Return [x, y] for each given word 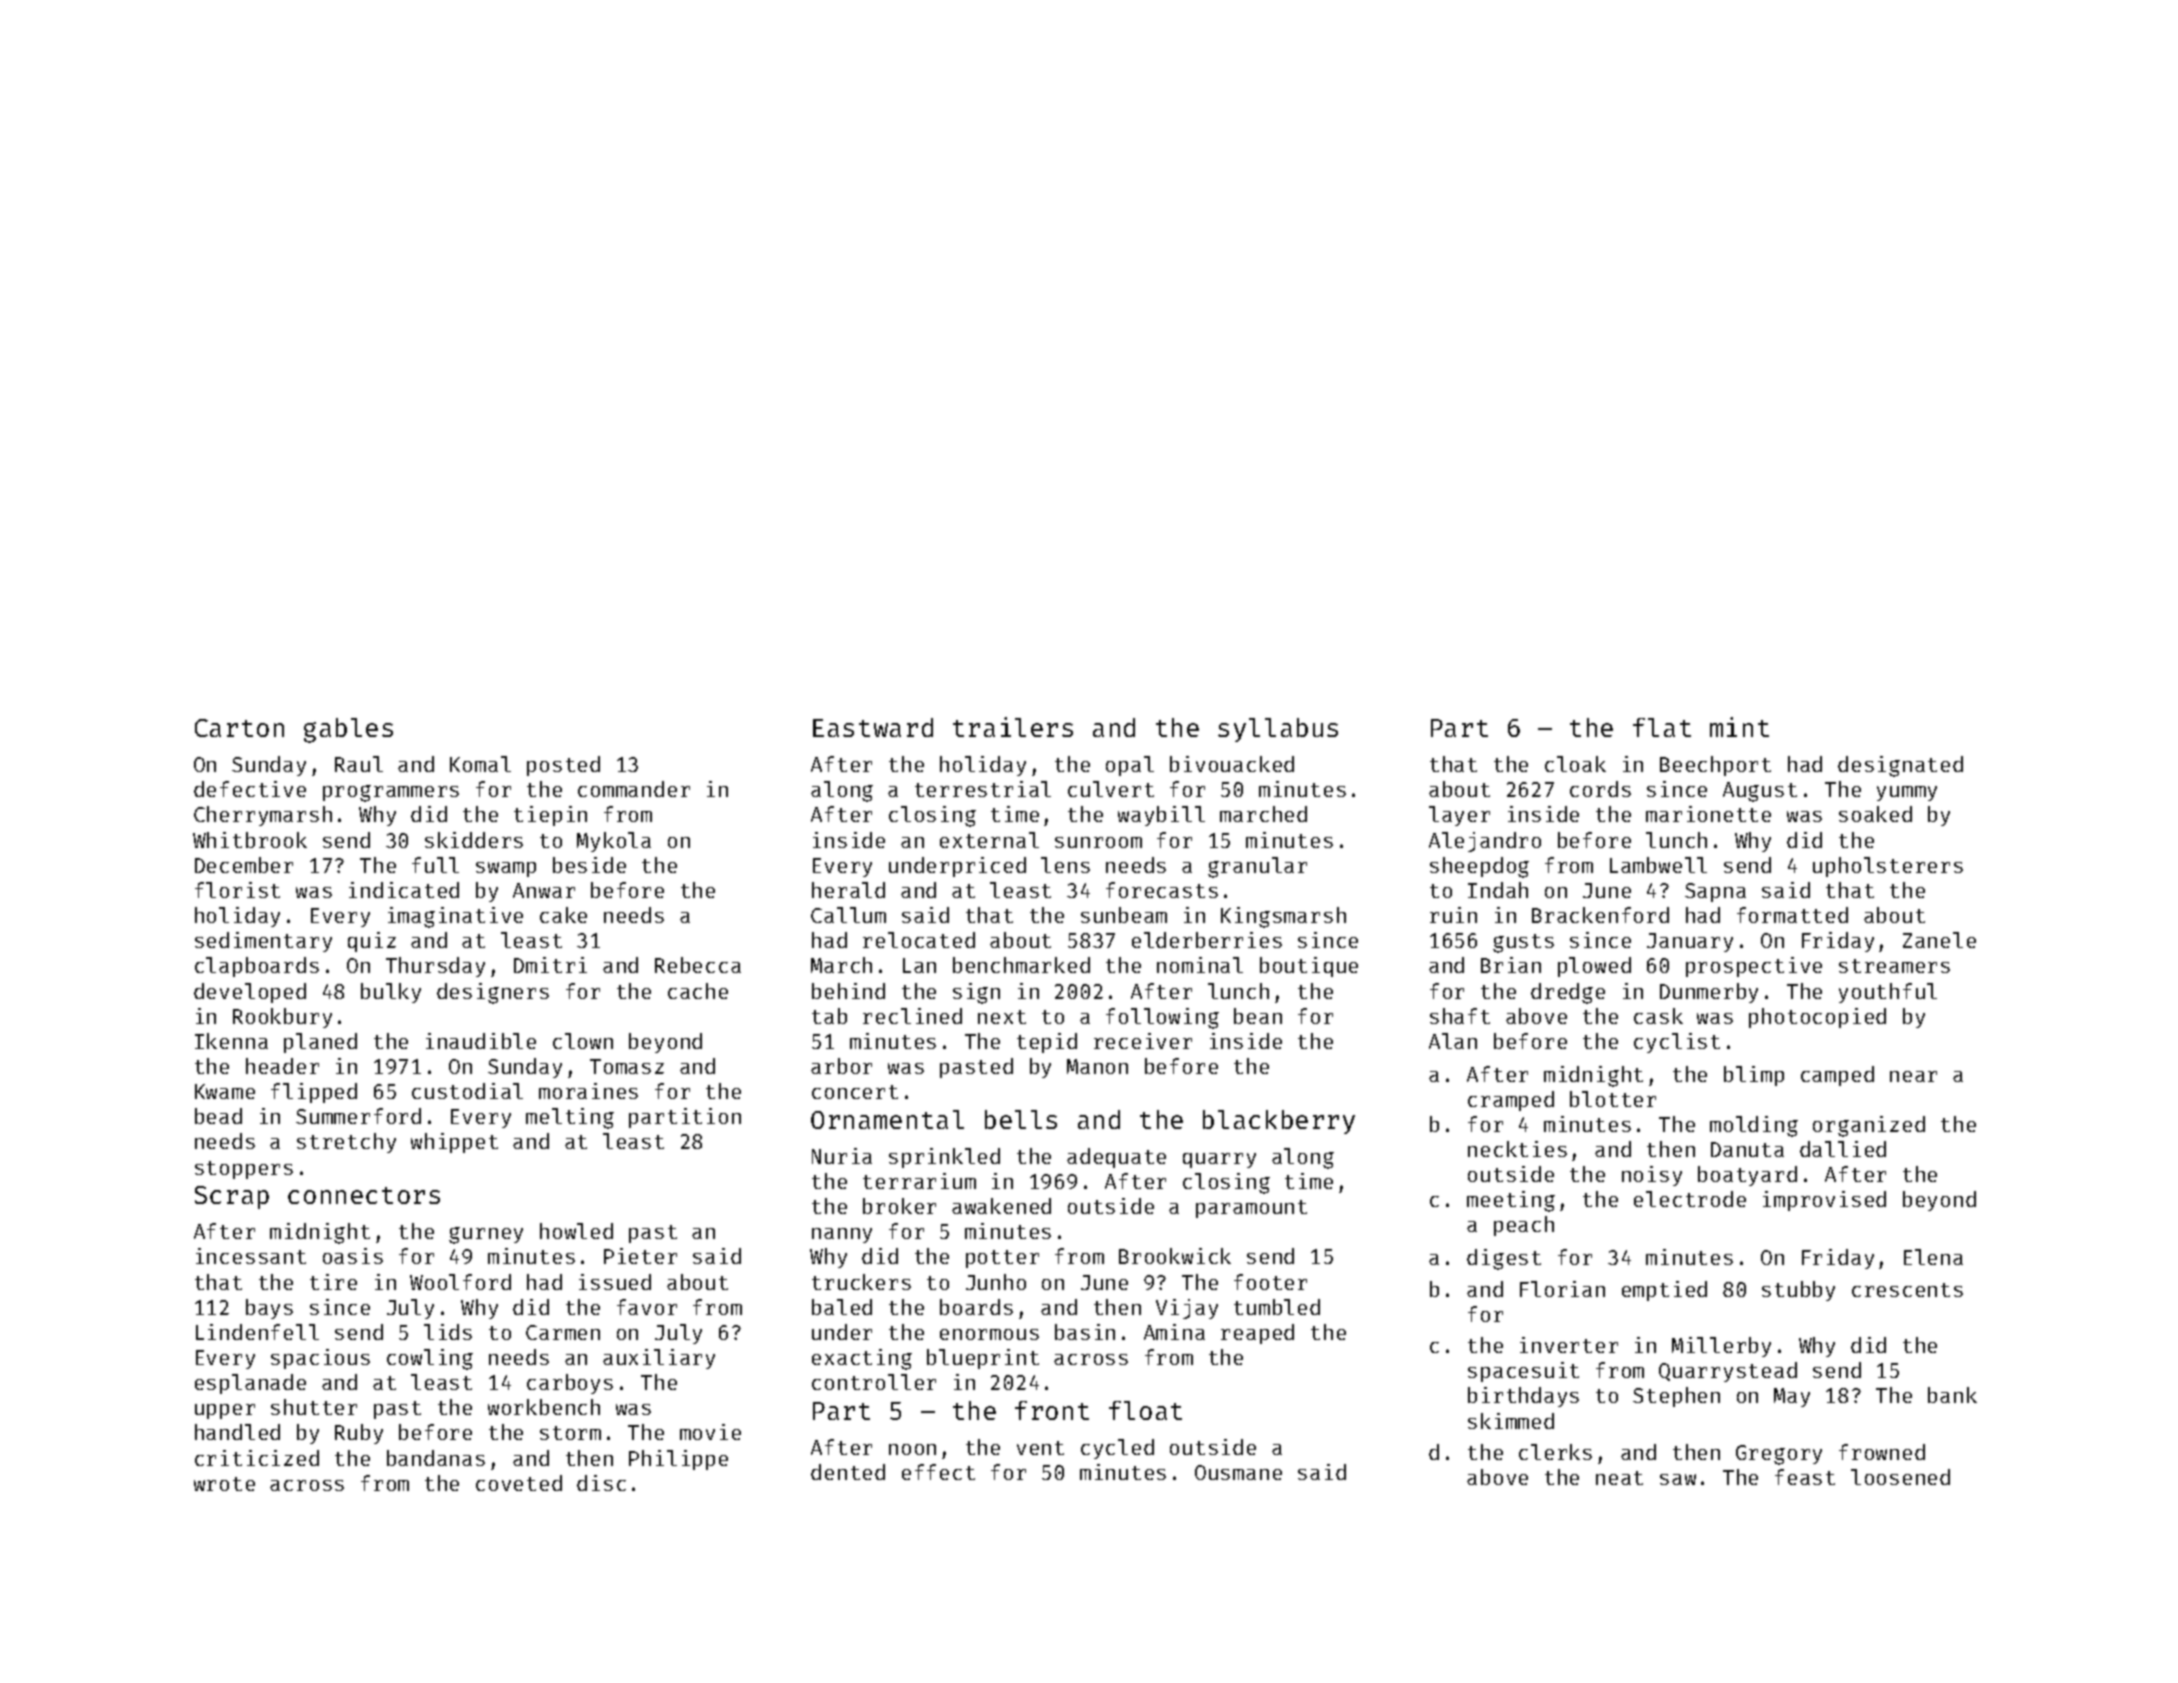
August [1760, 792]
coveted [519, 1483]
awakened [1001, 1206]
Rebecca [698, 965]
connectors [364, 1195]
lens [1065, 865]
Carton [239, 728]
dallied [1843, 1149]
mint [1739, 727]
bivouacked [1232, 764]
